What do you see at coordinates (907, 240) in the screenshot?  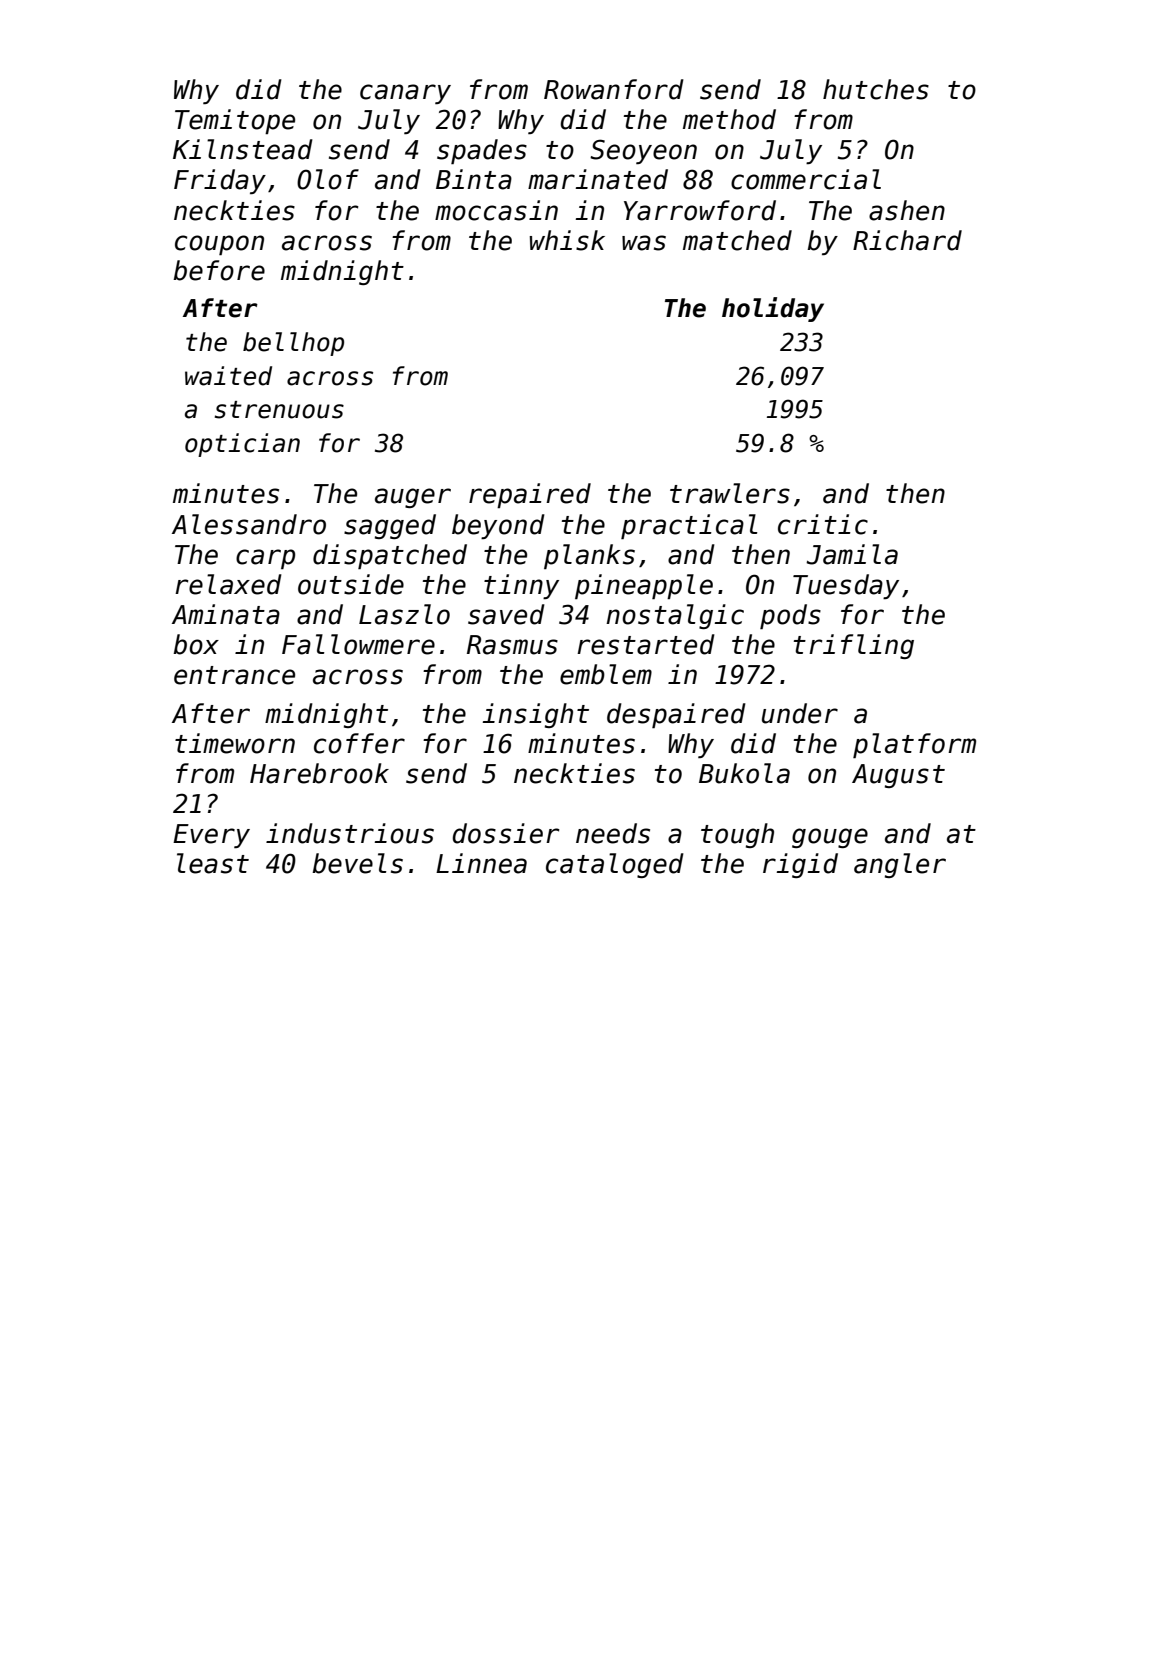 I see `Richard` at bounding box center [907, 240].
